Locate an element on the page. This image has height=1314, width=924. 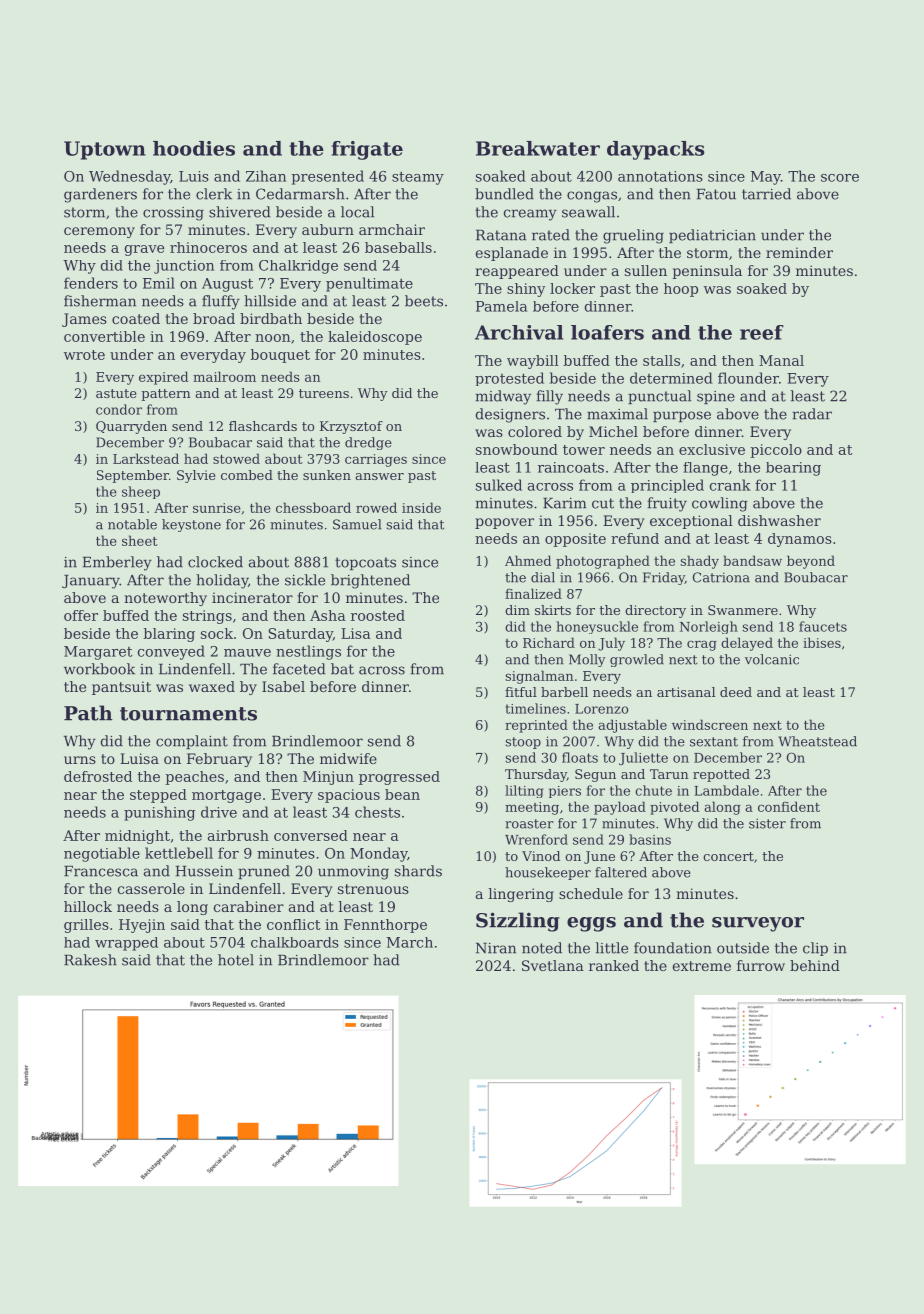
junction is located at coordinates (184, 267).
